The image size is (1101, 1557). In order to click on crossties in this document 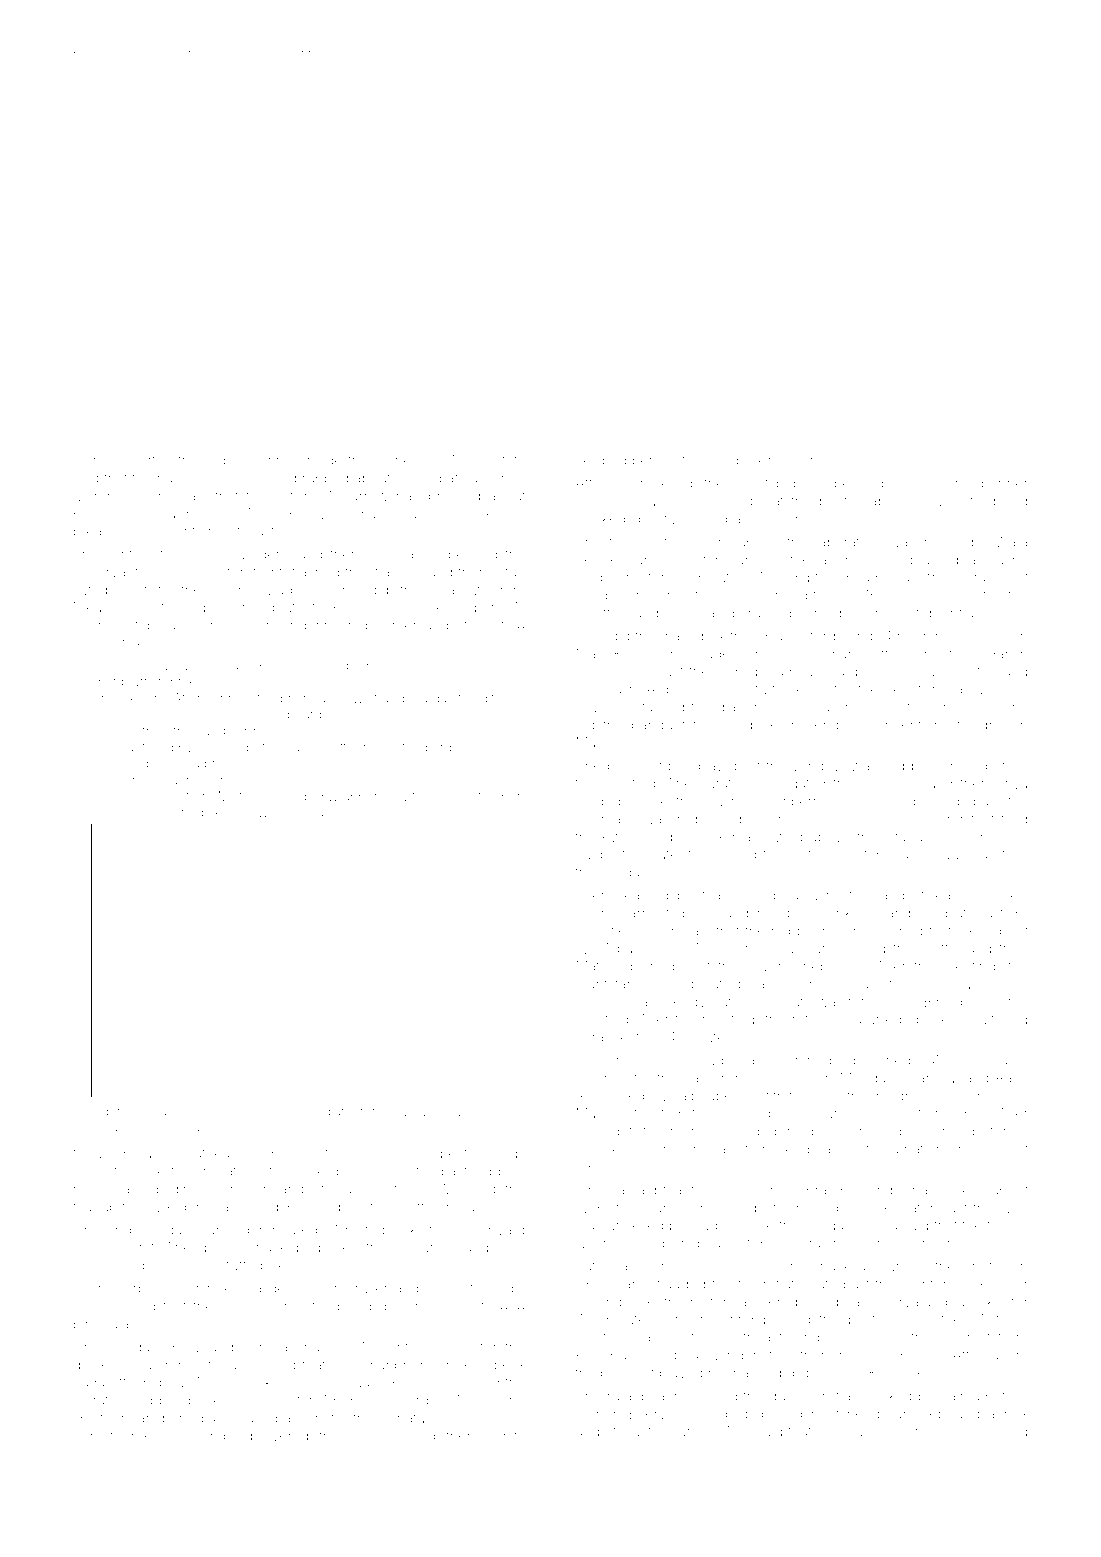, I will do `click(604, 930)`.
